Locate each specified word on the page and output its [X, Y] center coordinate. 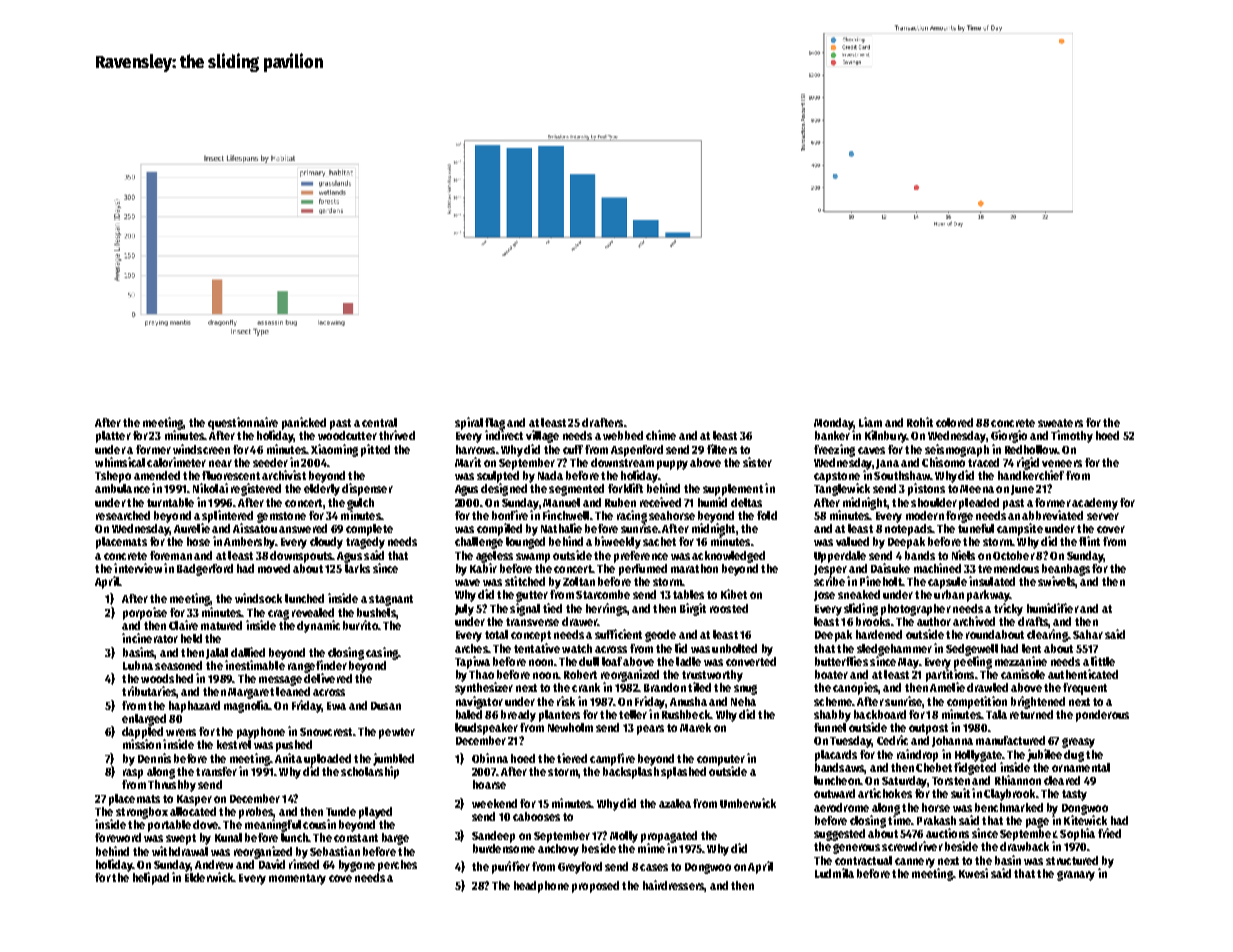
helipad [151, 878]
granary [1076, 876]
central [379, 422]
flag [495, 424]
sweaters [1060, 423]
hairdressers [674, 886]
